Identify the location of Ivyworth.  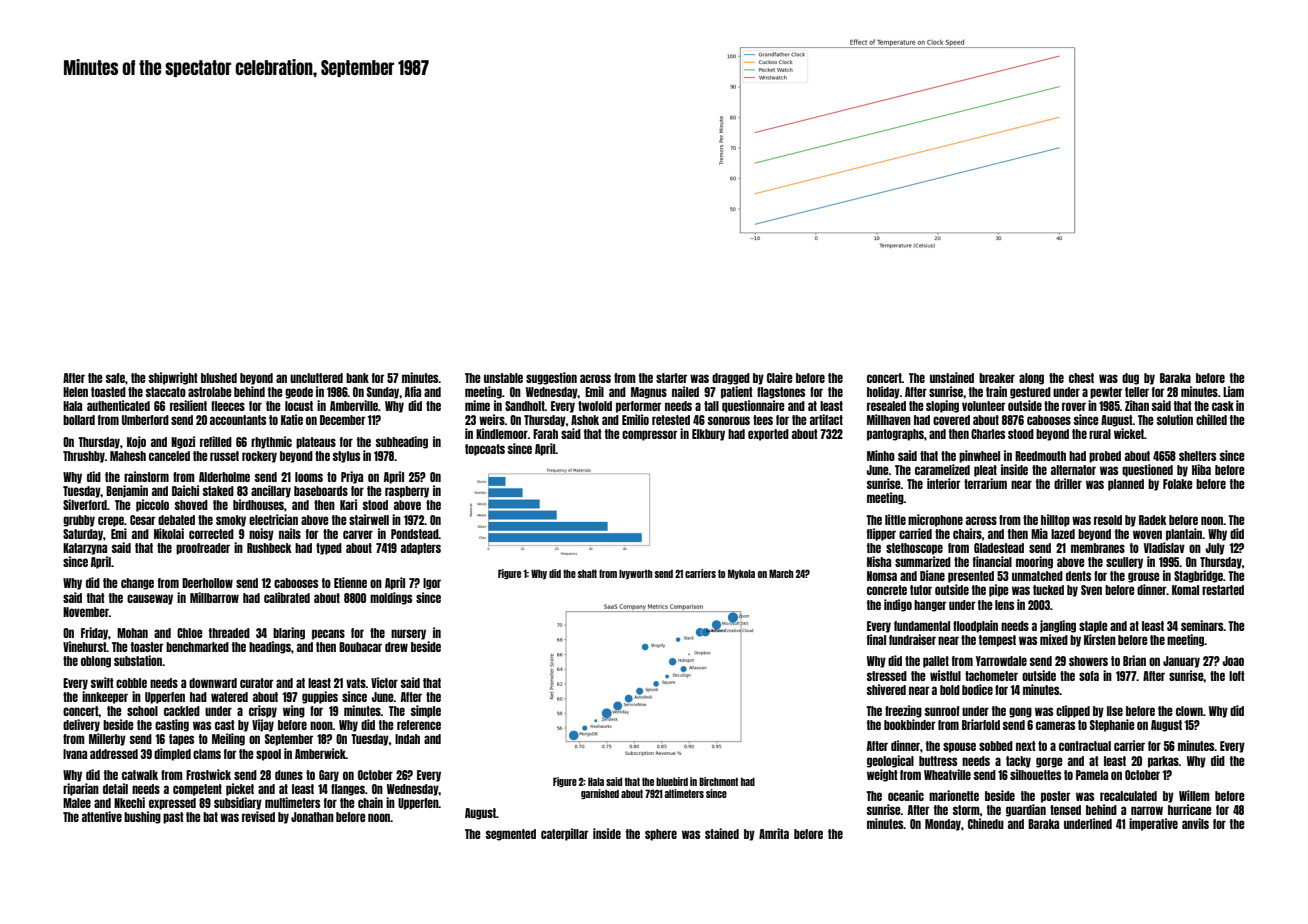
(635, 574).
